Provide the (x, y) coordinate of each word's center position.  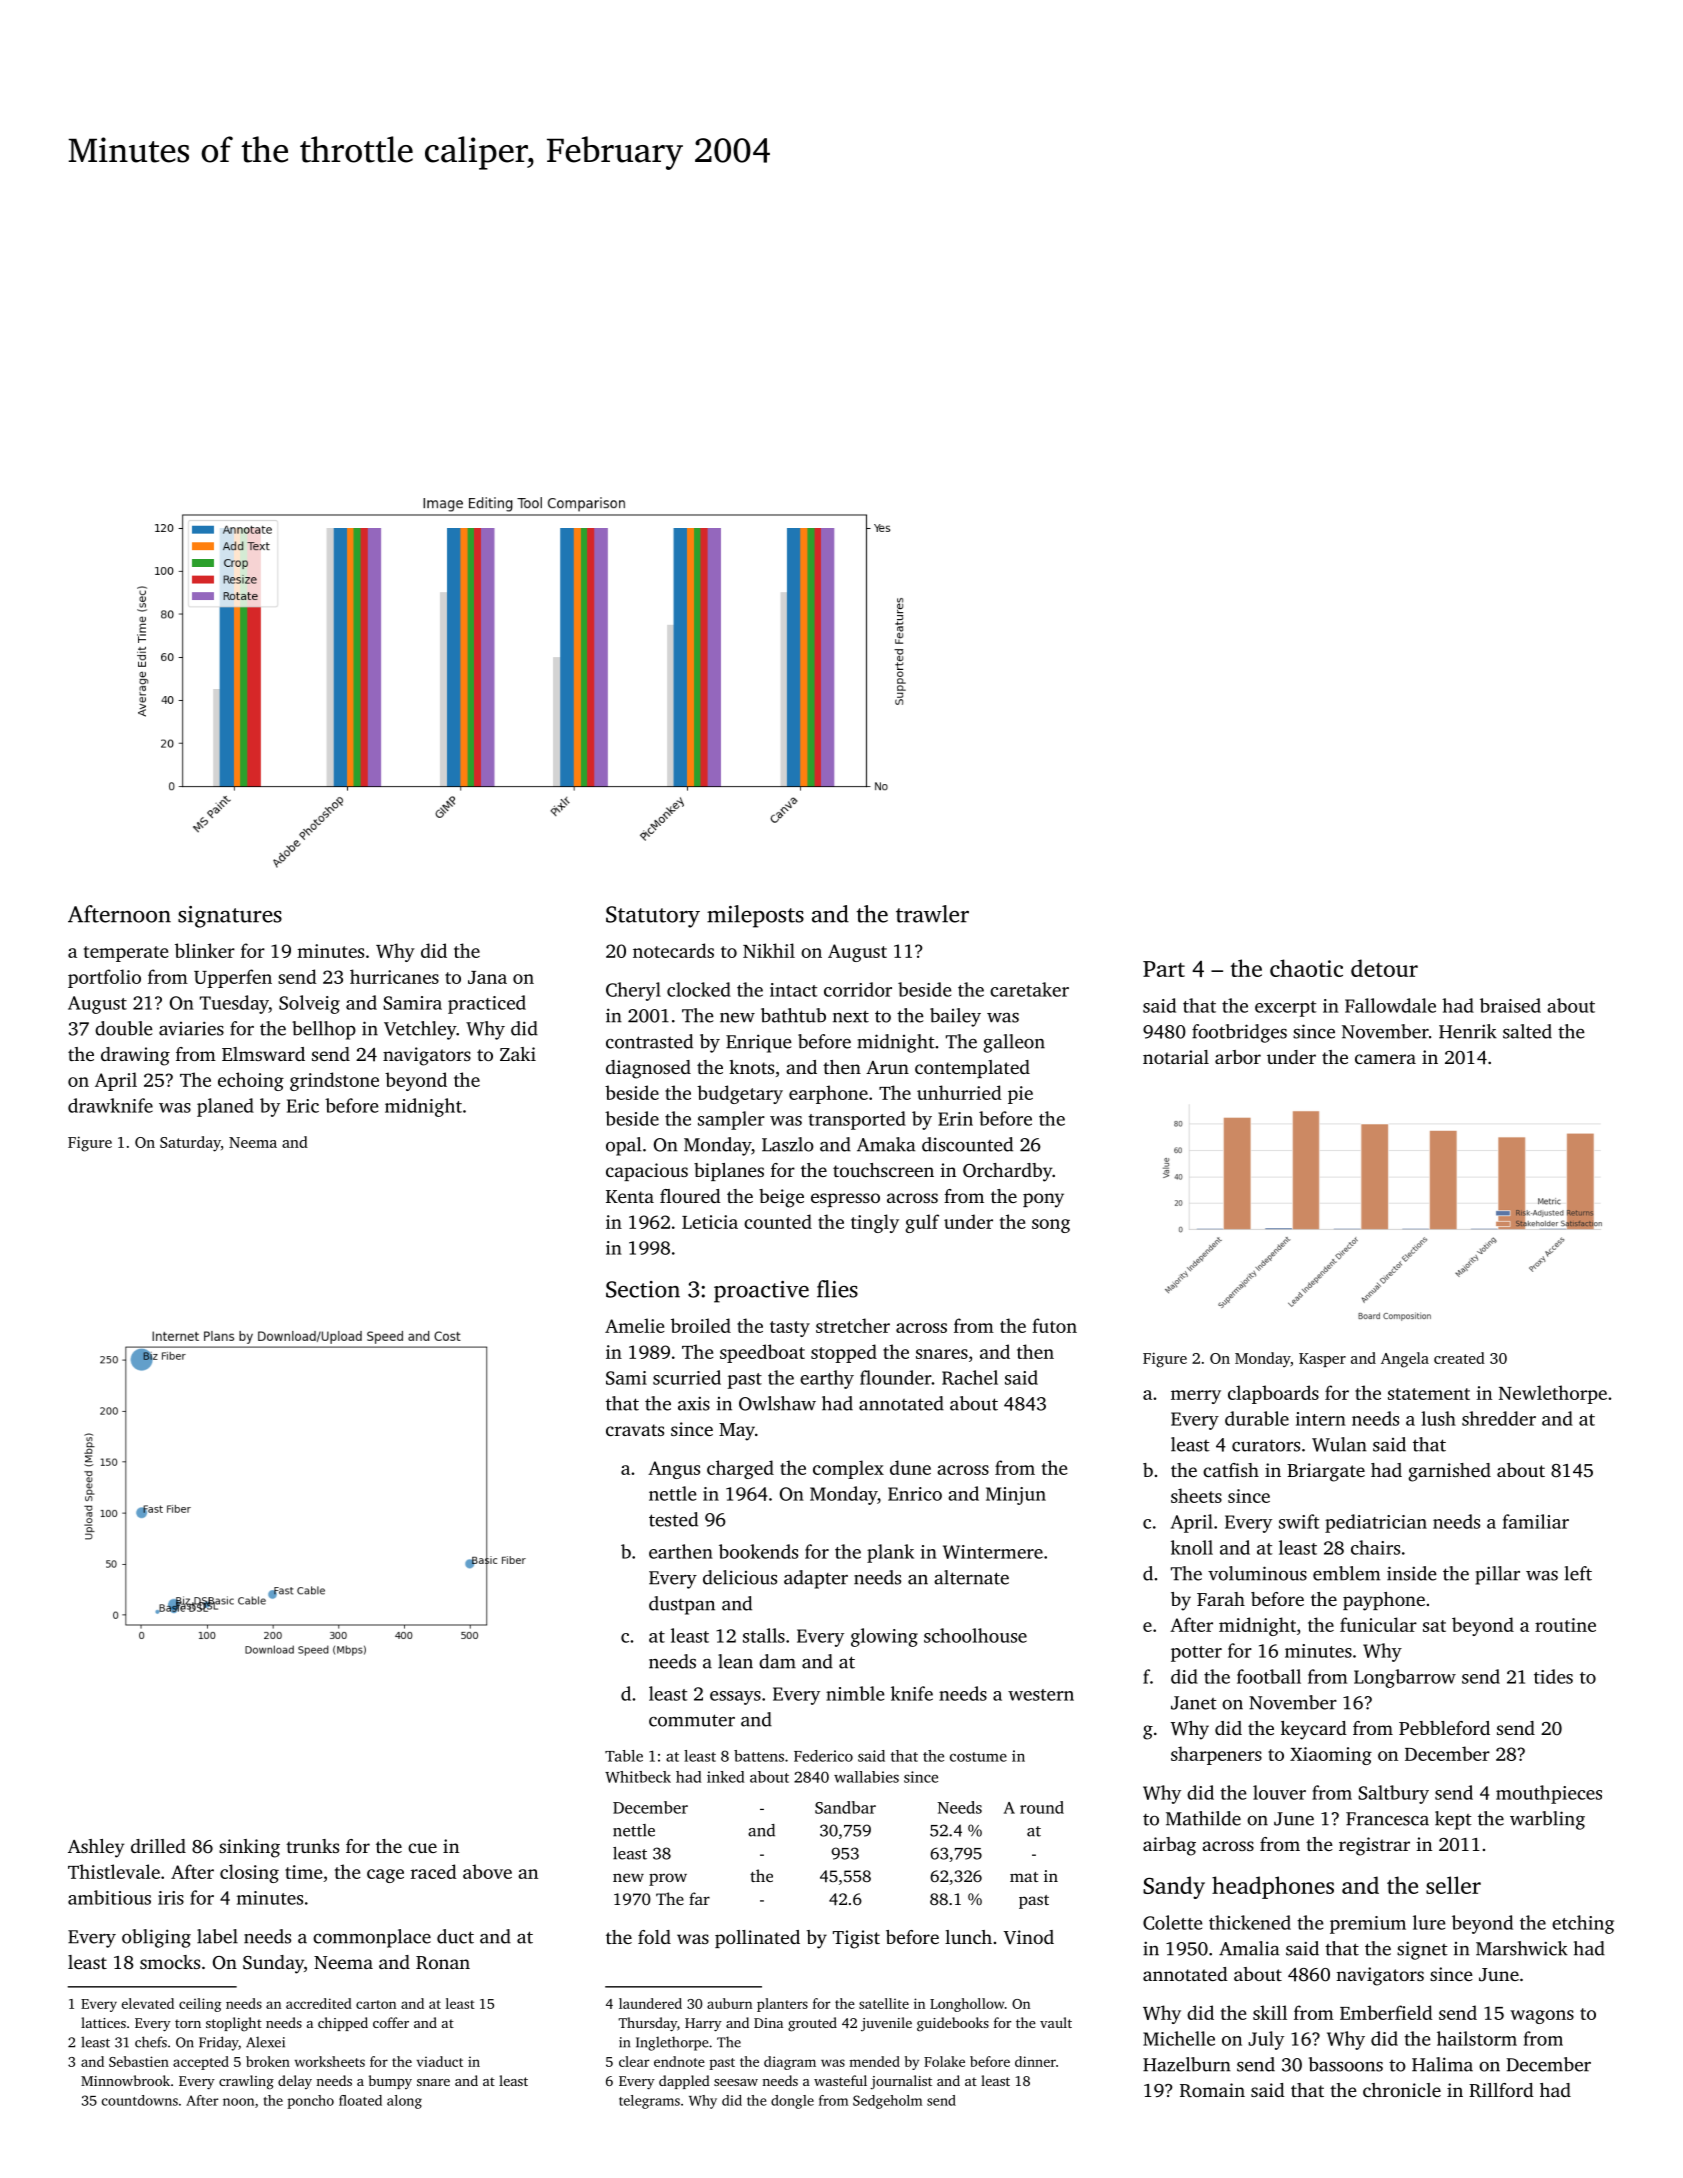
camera (1385, 1059)
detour (1384, 968)
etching (1583, 1924)
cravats (635, 1430)
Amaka (886, 1144)
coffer (391, 2022)
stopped (844, 1353)
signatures (230, 917)
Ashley (96, 1848)
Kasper (1322, 1360)
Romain (1212, 2090)
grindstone (334, 1081)
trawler (932, 914)
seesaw (736, 2082)
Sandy (1174, 1887)
